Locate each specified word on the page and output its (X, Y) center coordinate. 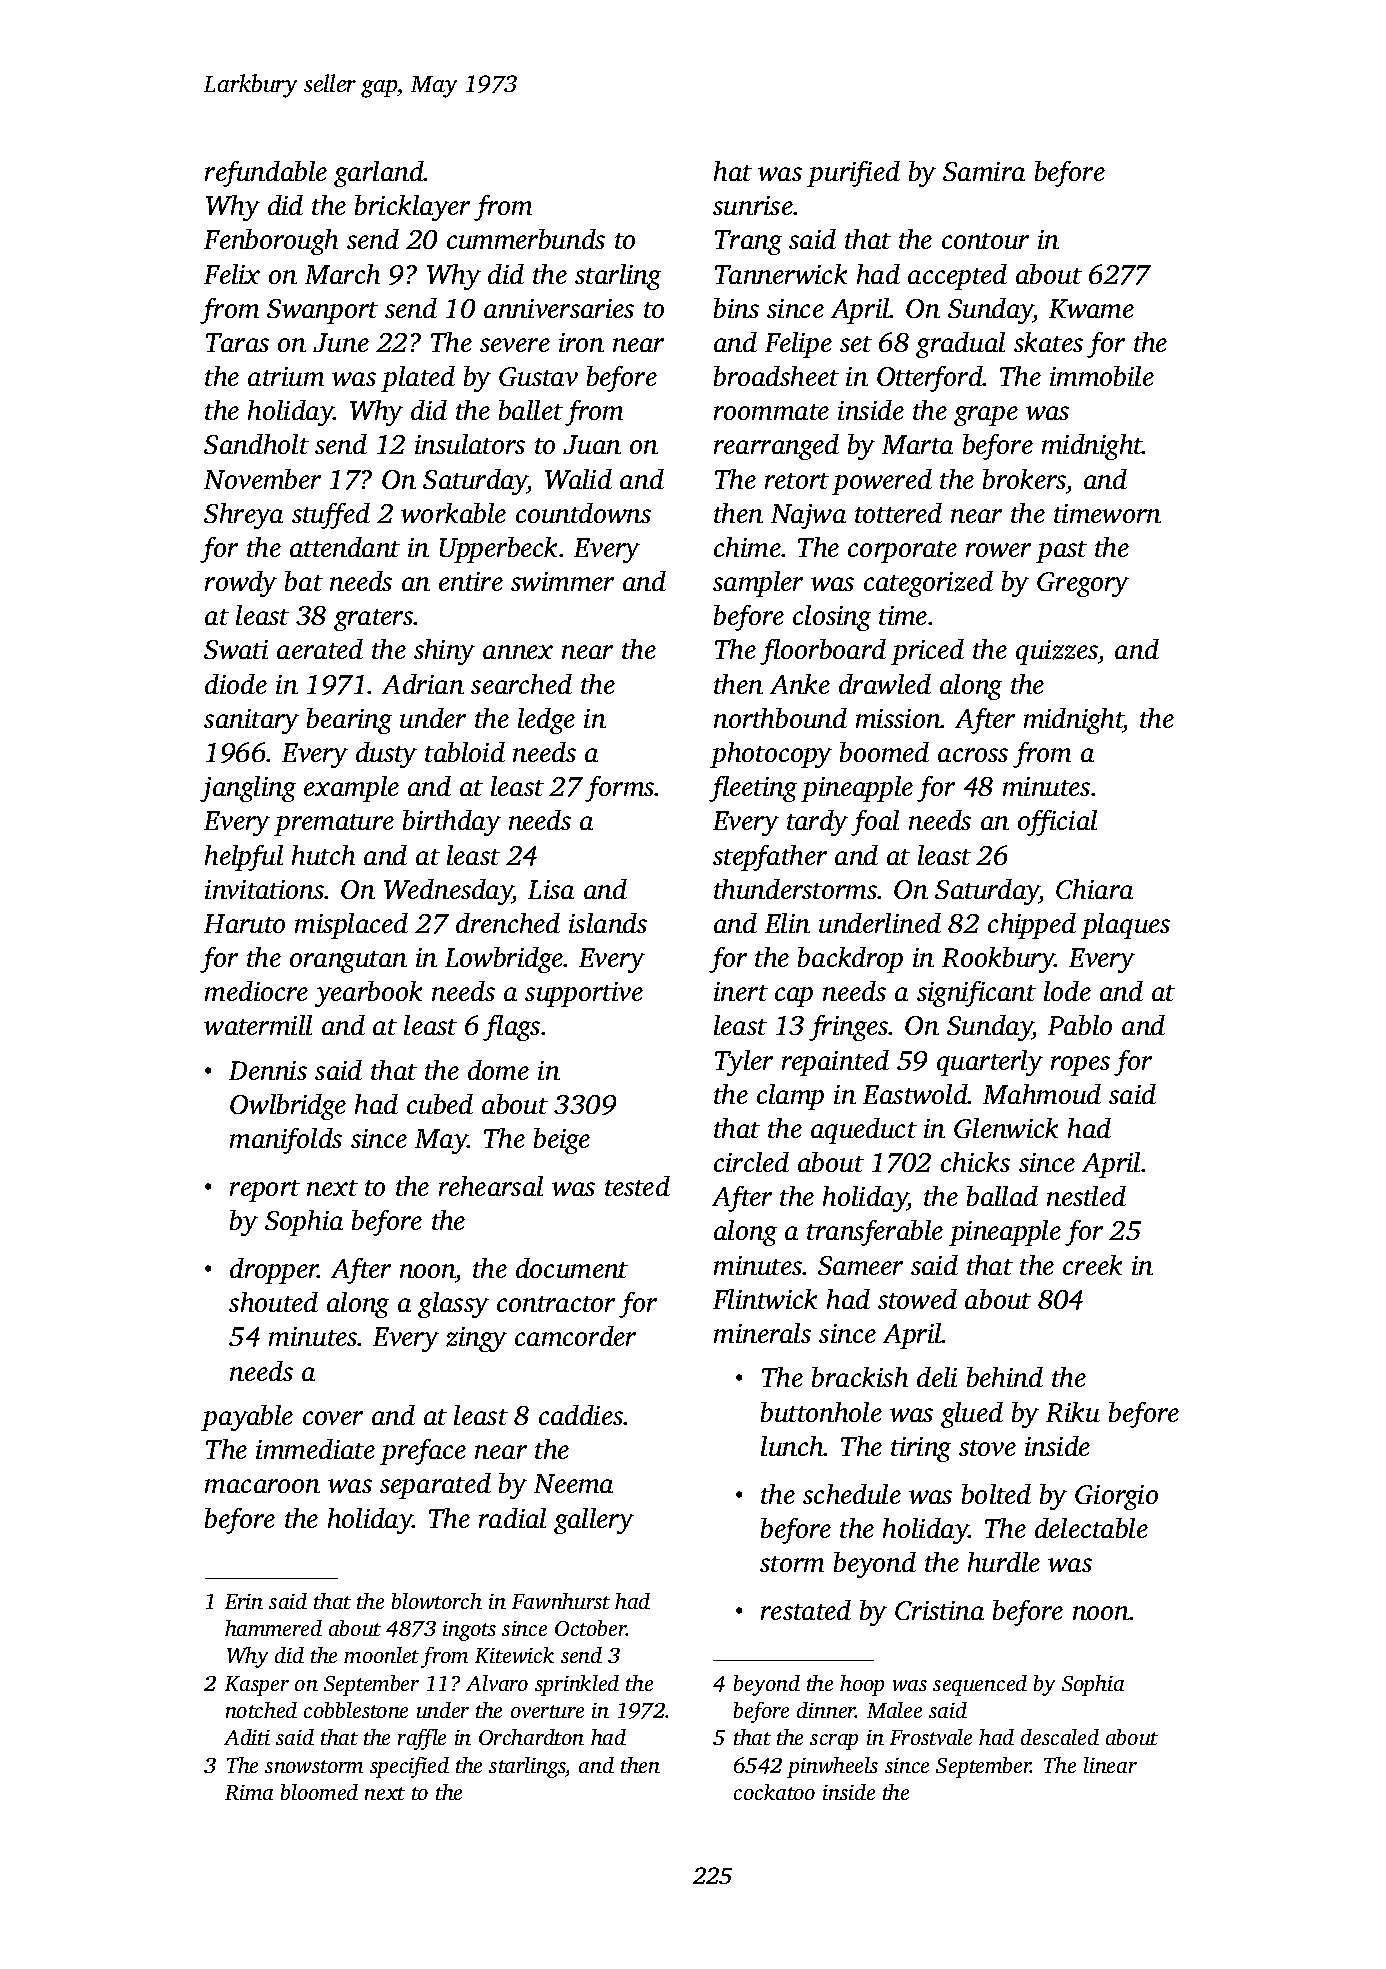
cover (333, 1418)
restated (806, 1610)
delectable (1091, 1528)
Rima (249, 1792)
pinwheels (832, 1767)
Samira (984, 171)
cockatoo (774, 1792)
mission (898, 718)
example (351, 789)
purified (853, 174)
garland (379, 174)
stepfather (770, 858)
